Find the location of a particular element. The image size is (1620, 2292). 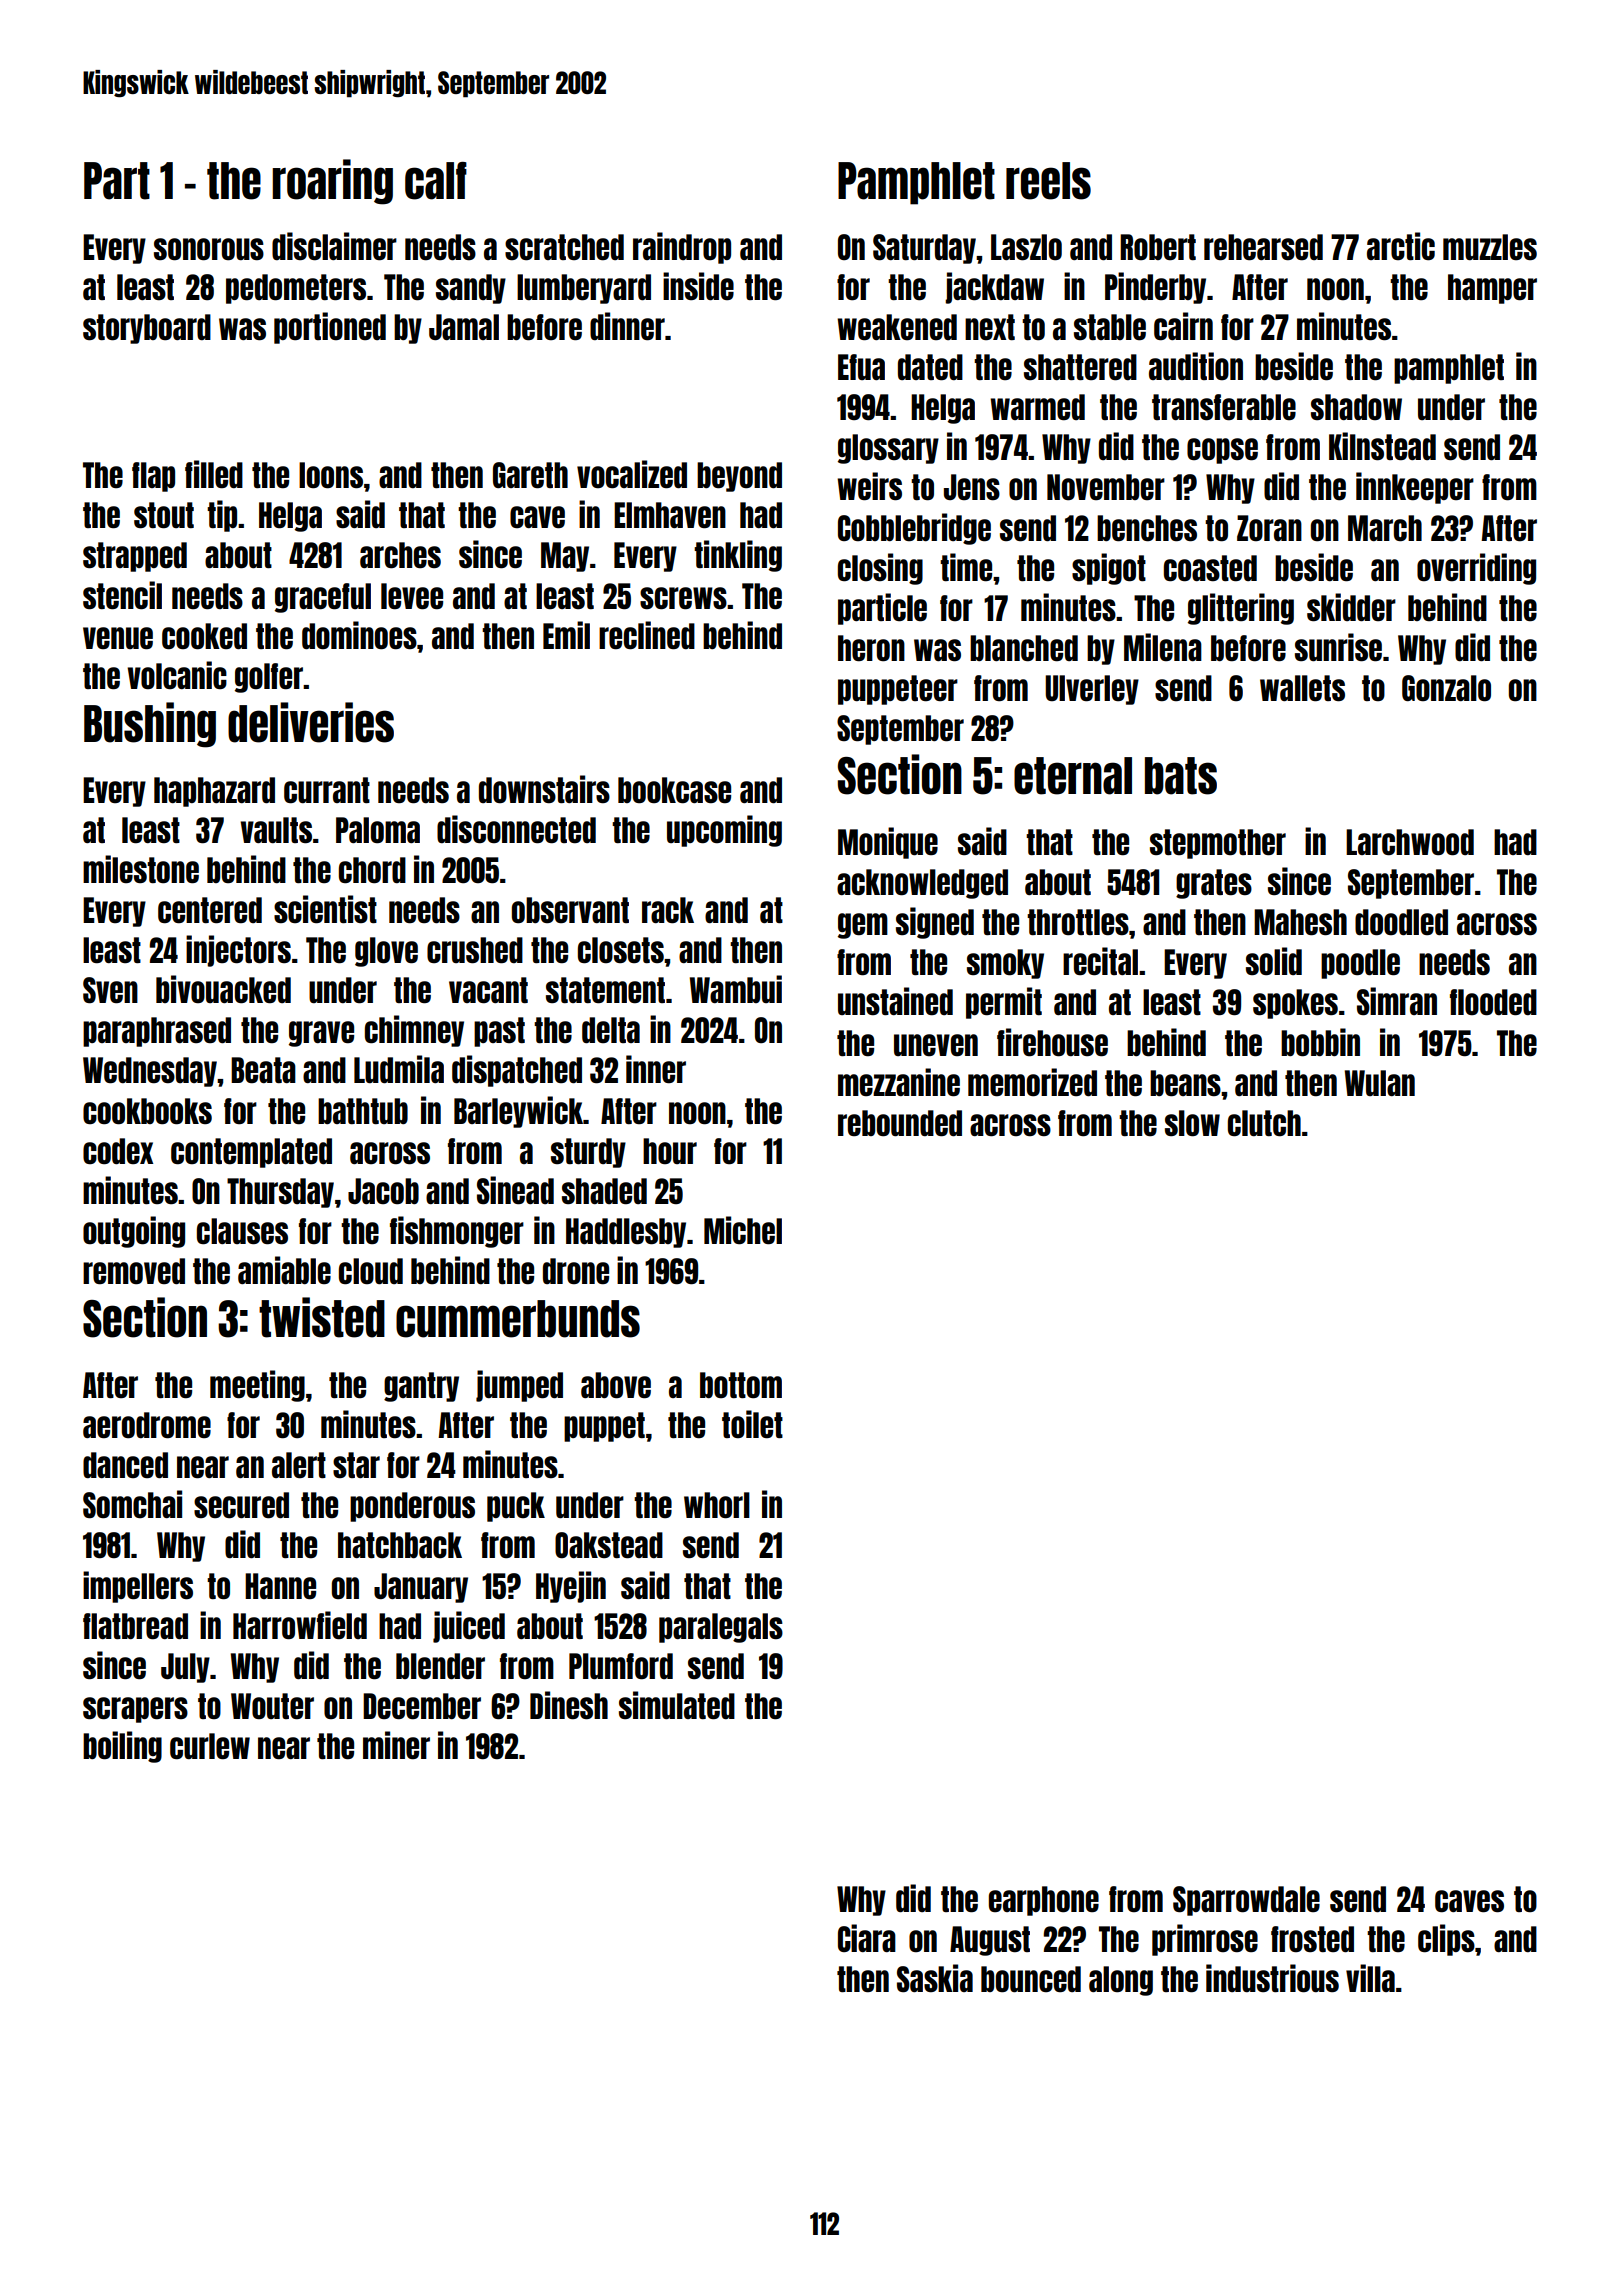

wallets is located at coordinates (1302, 688).
